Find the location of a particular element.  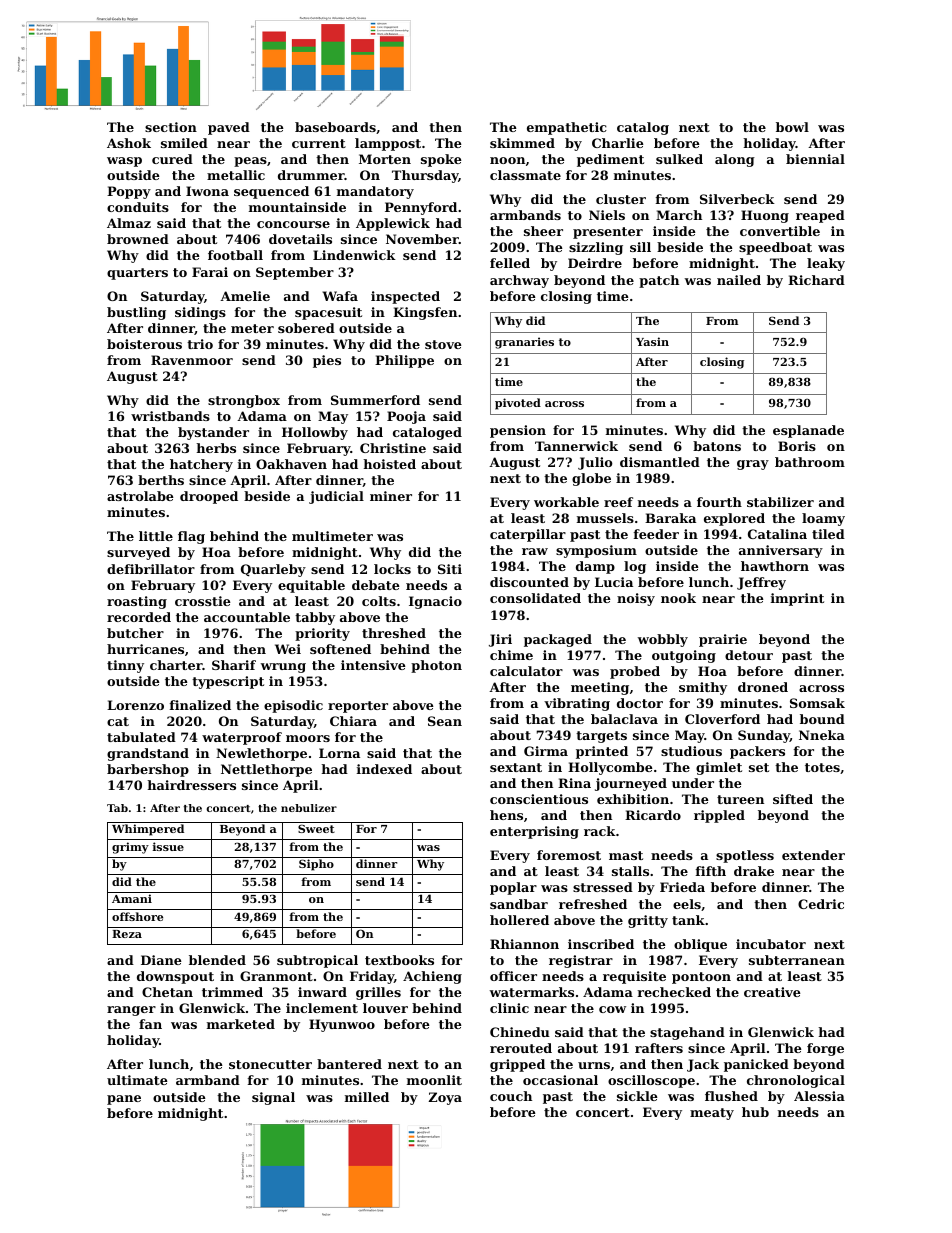

signal is located at coordinates (273, 1098).
